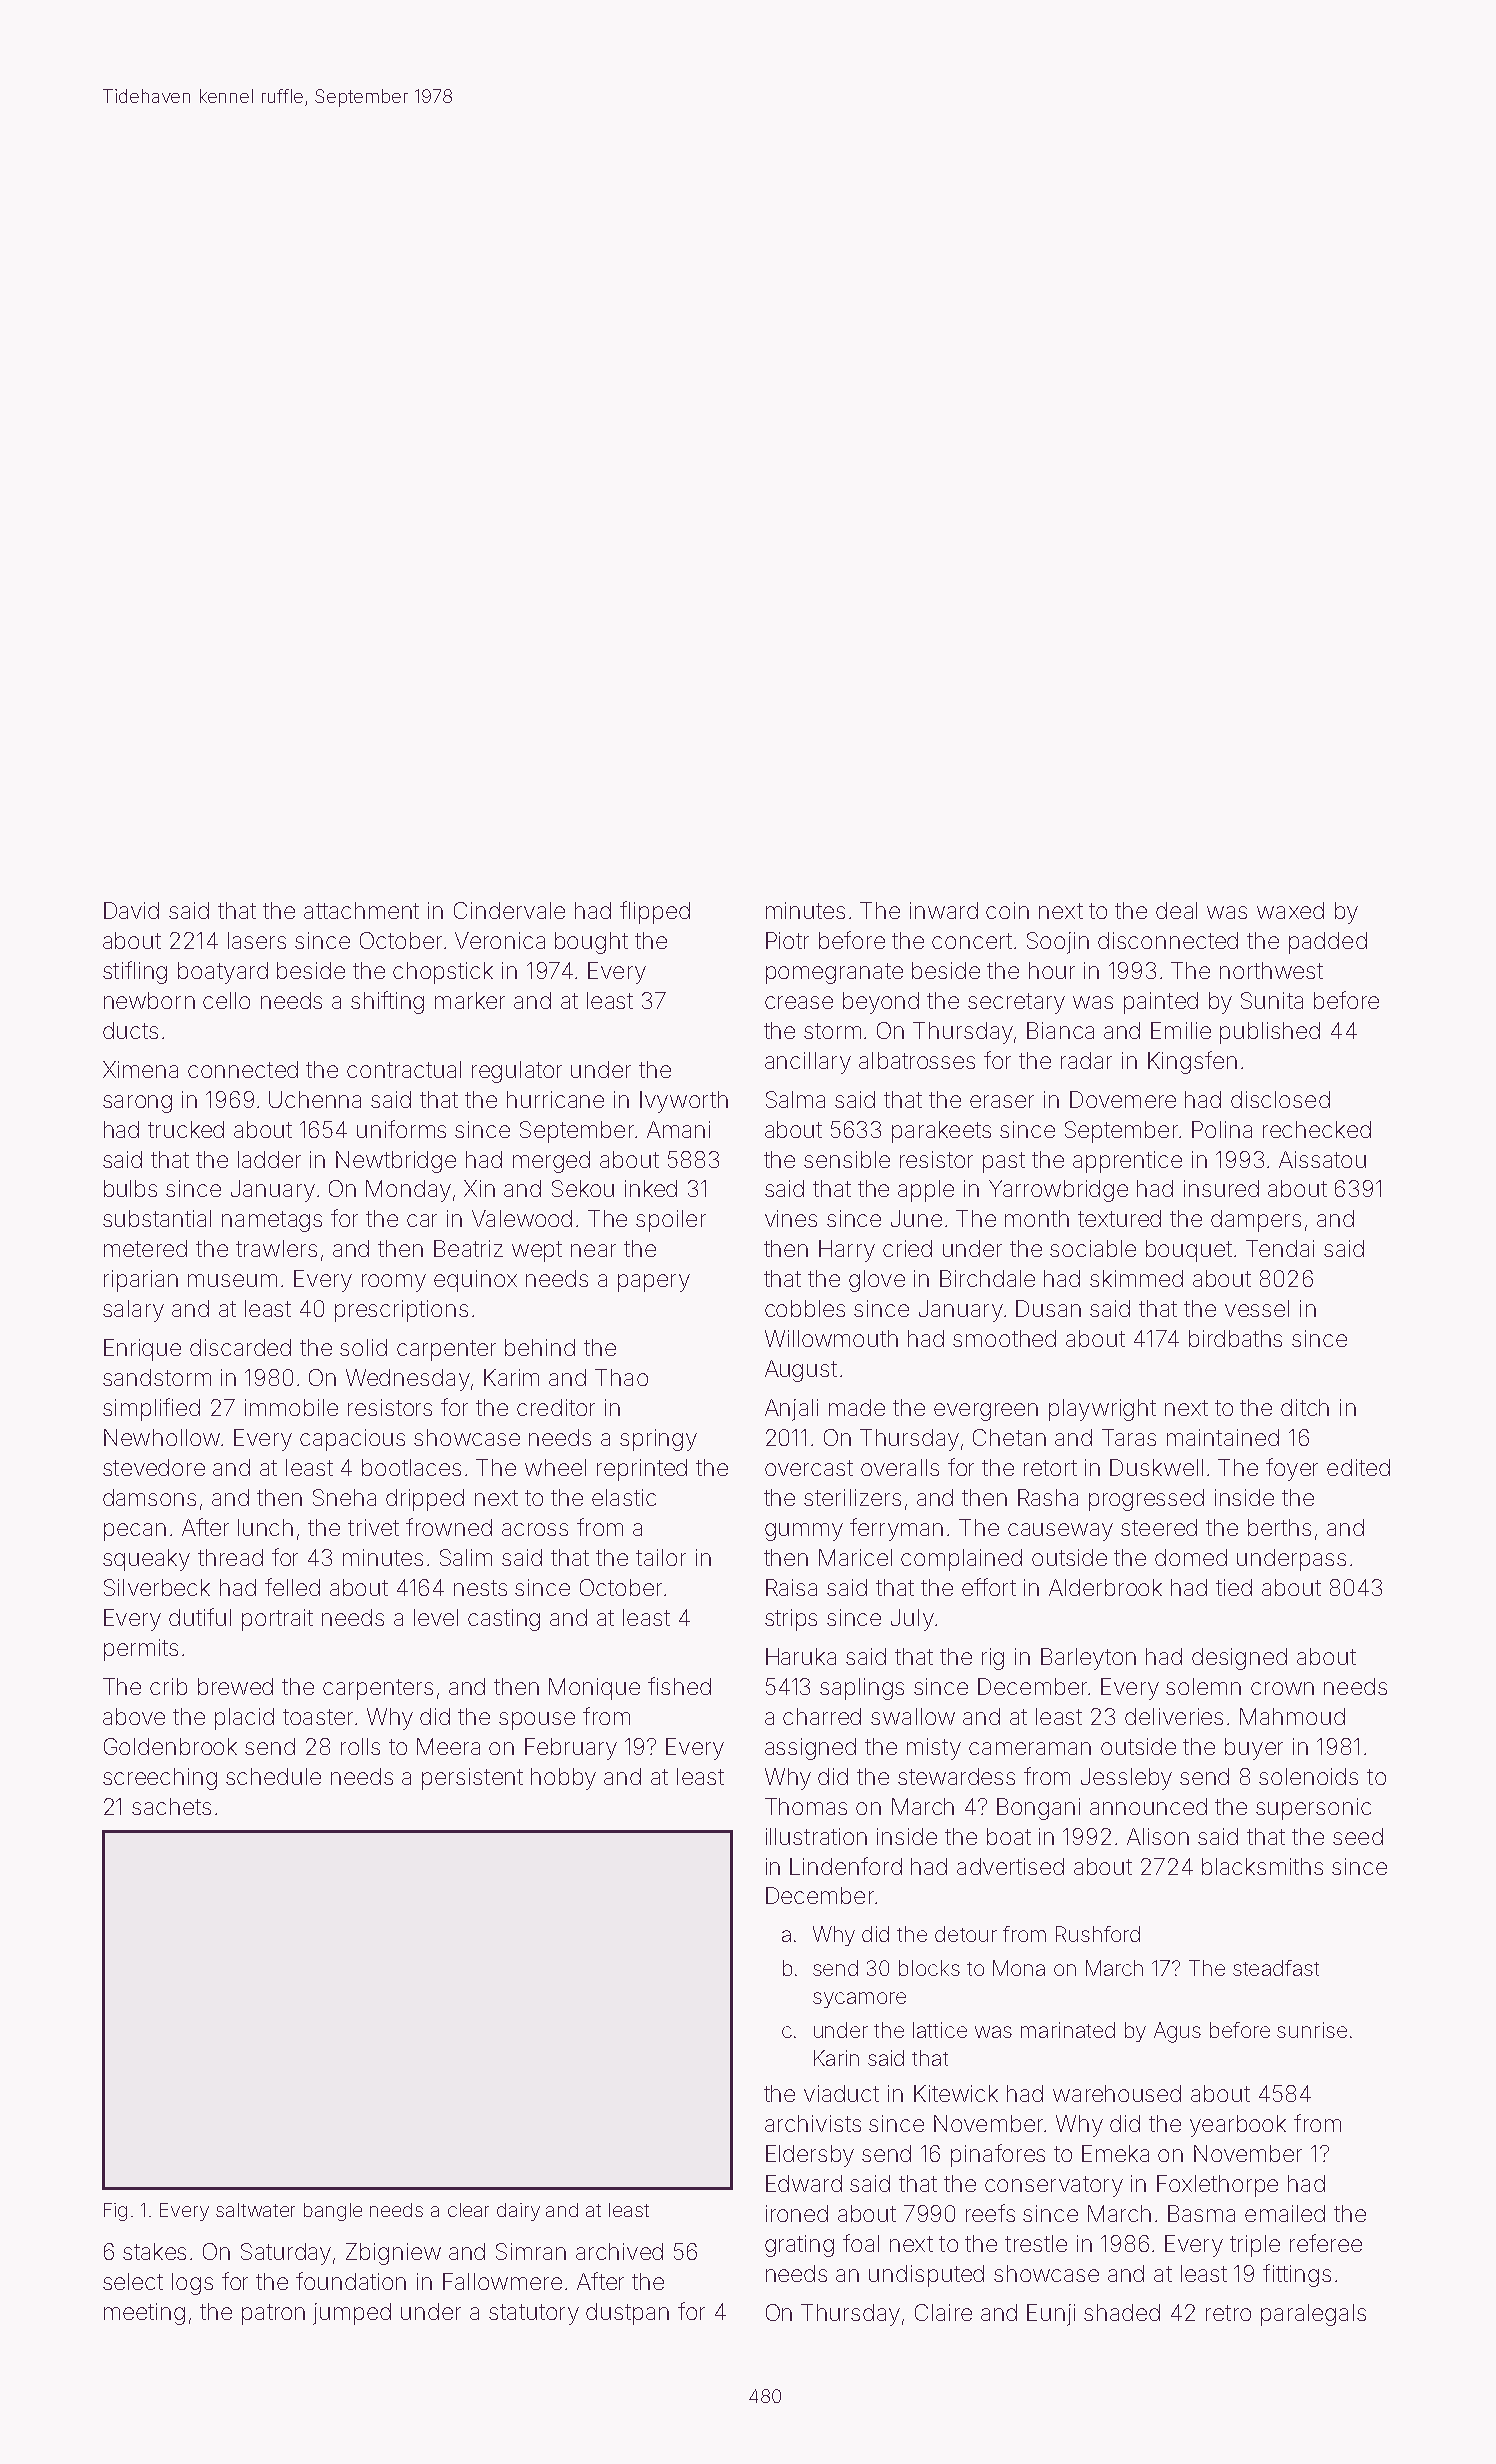 The image size is (1496, 2464). What do you see at coordinates (404, 1069) in the page?
I see `contractual` at bounding box center [404, 1069].
